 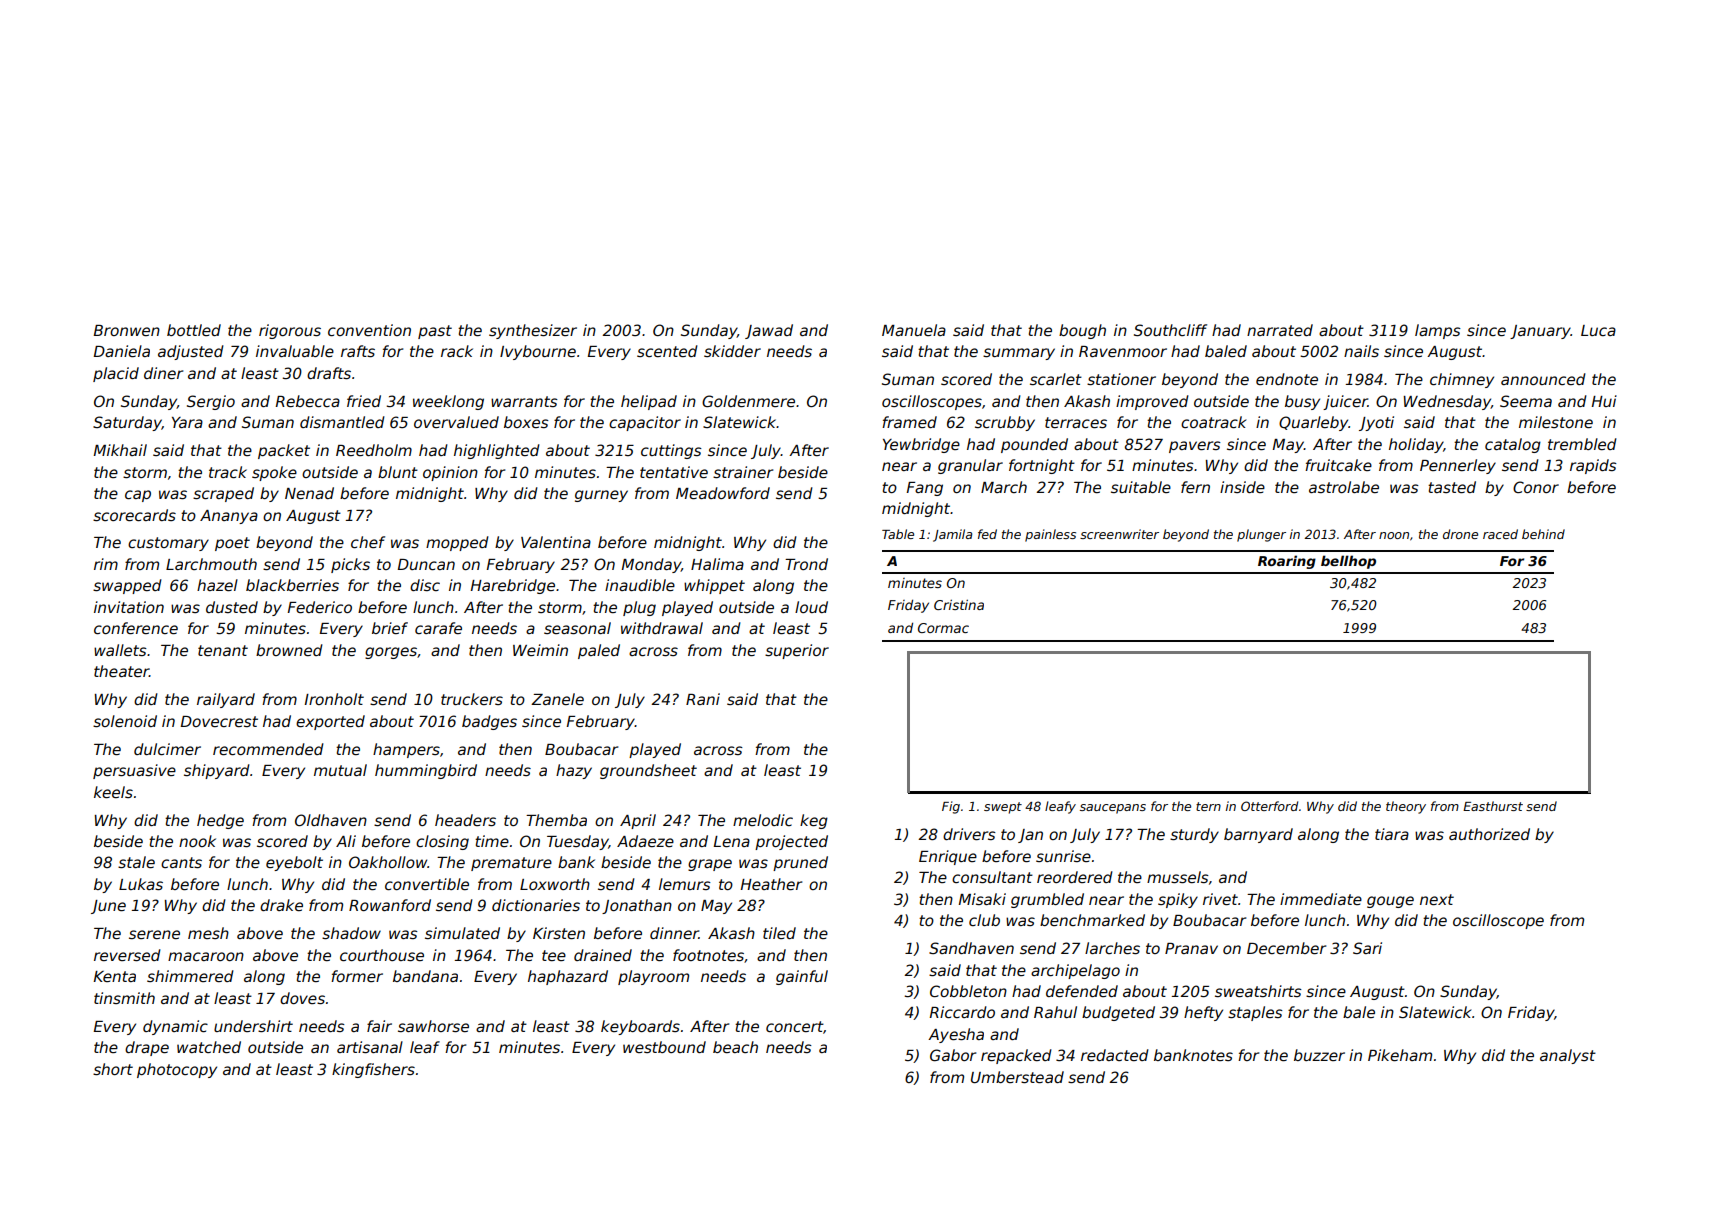 What do you see at coordinates (364, 401) in the image?
I see `fried` at bounding box center [364, 401].
